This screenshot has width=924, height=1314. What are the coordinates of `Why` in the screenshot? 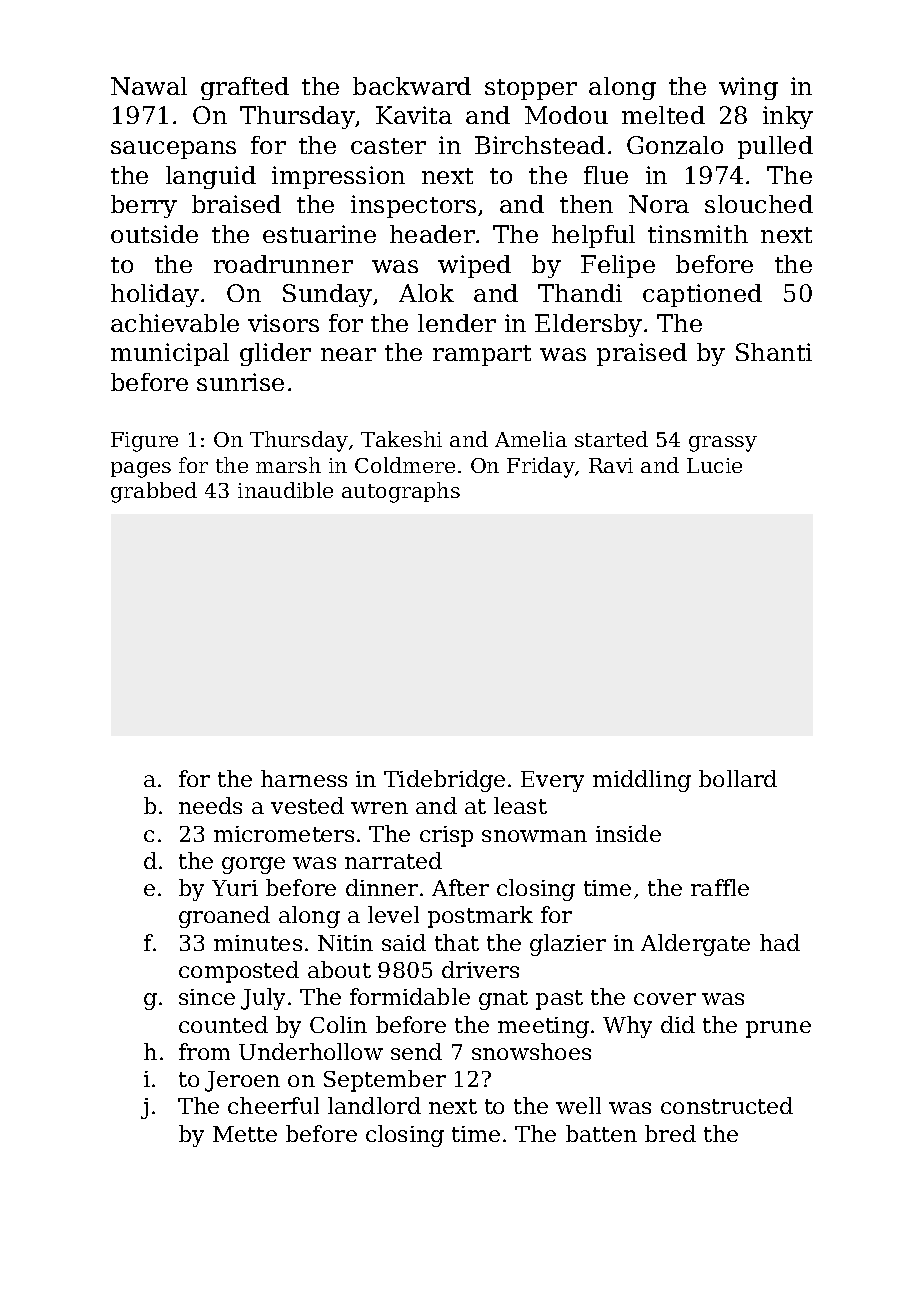 It's located at (627, 1027).
